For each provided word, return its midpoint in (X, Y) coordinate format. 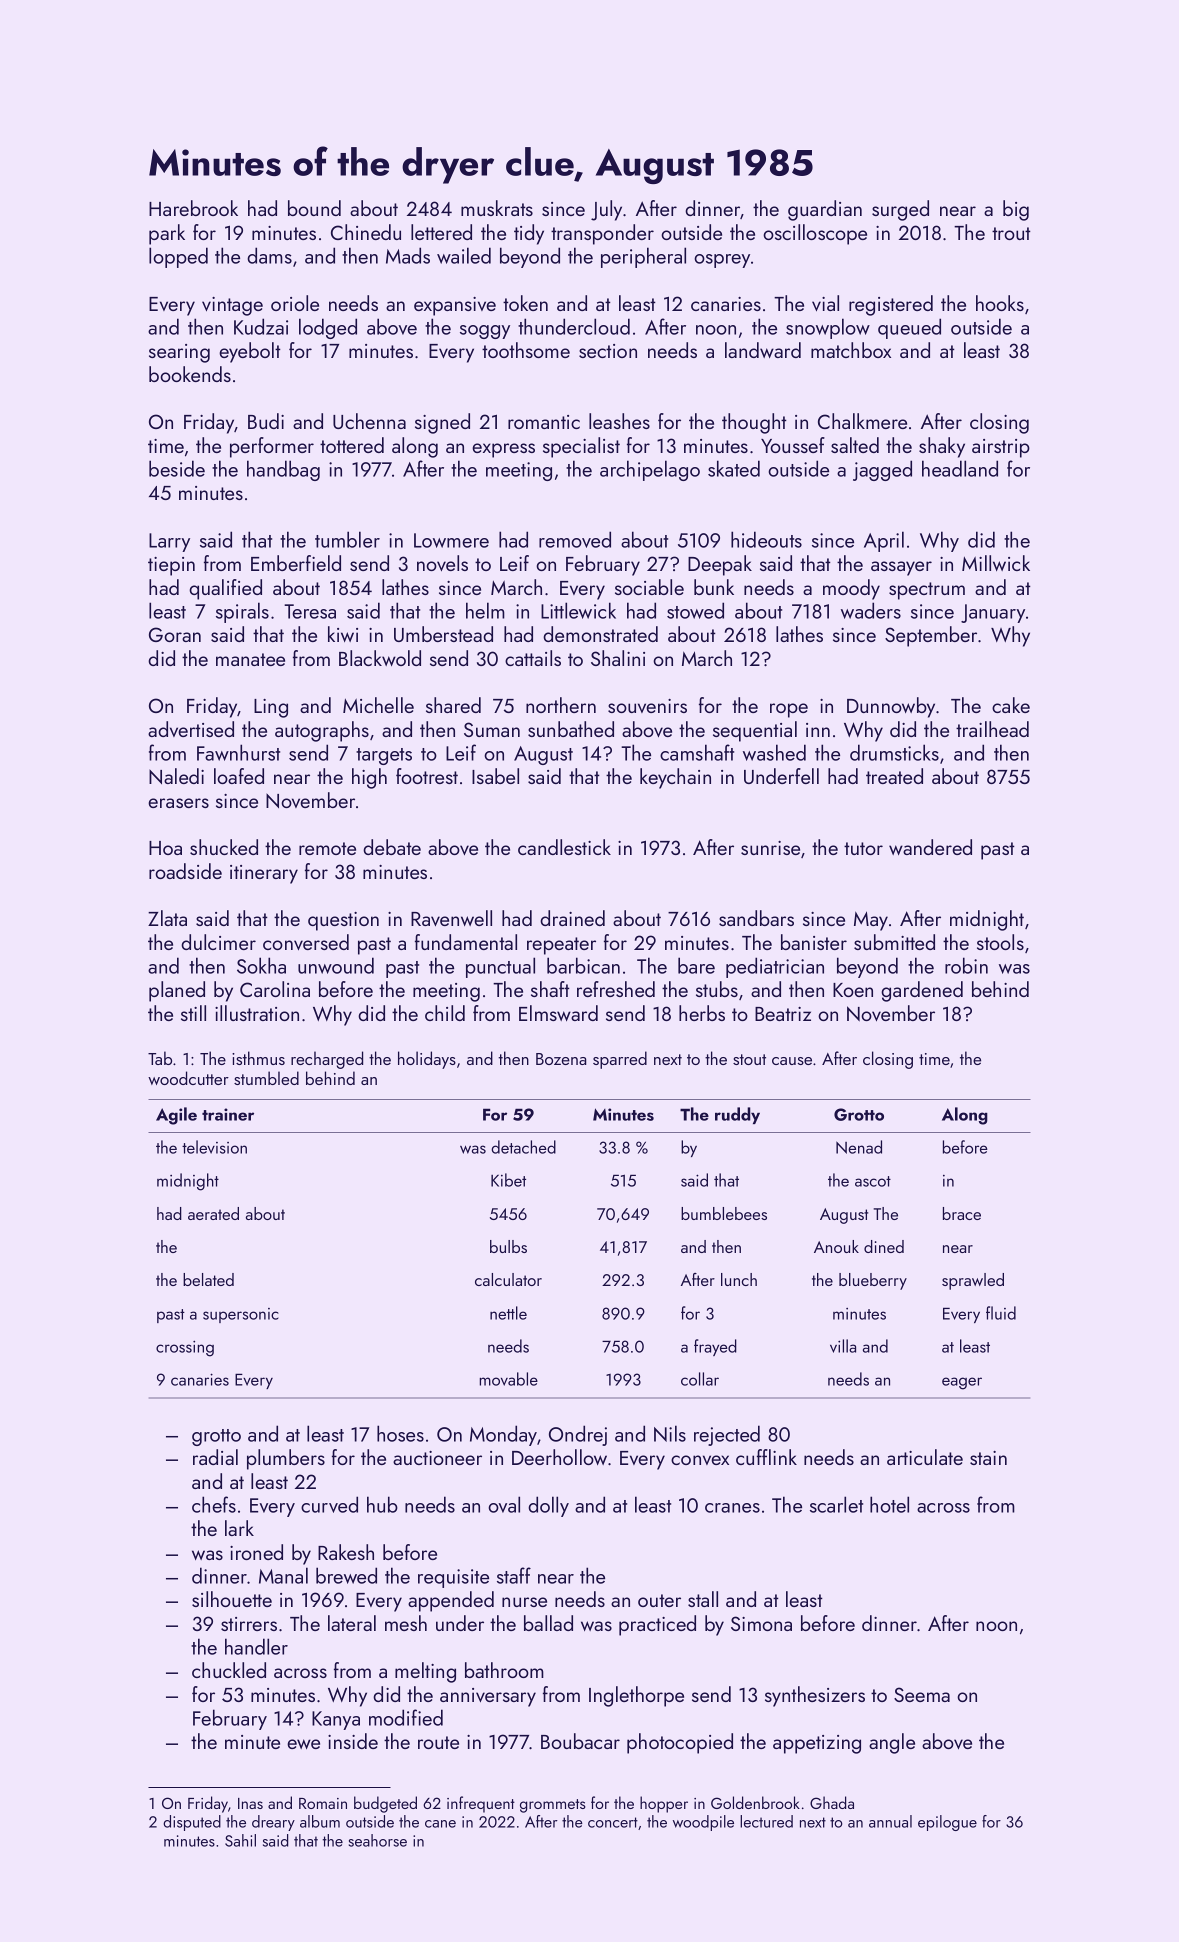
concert (613, 1822)
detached (523, 1147)
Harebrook (193, 208)
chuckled (229, 1670)
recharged (327, 1060)
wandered (930, 847)
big (1016, 210)
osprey (722, 261)
